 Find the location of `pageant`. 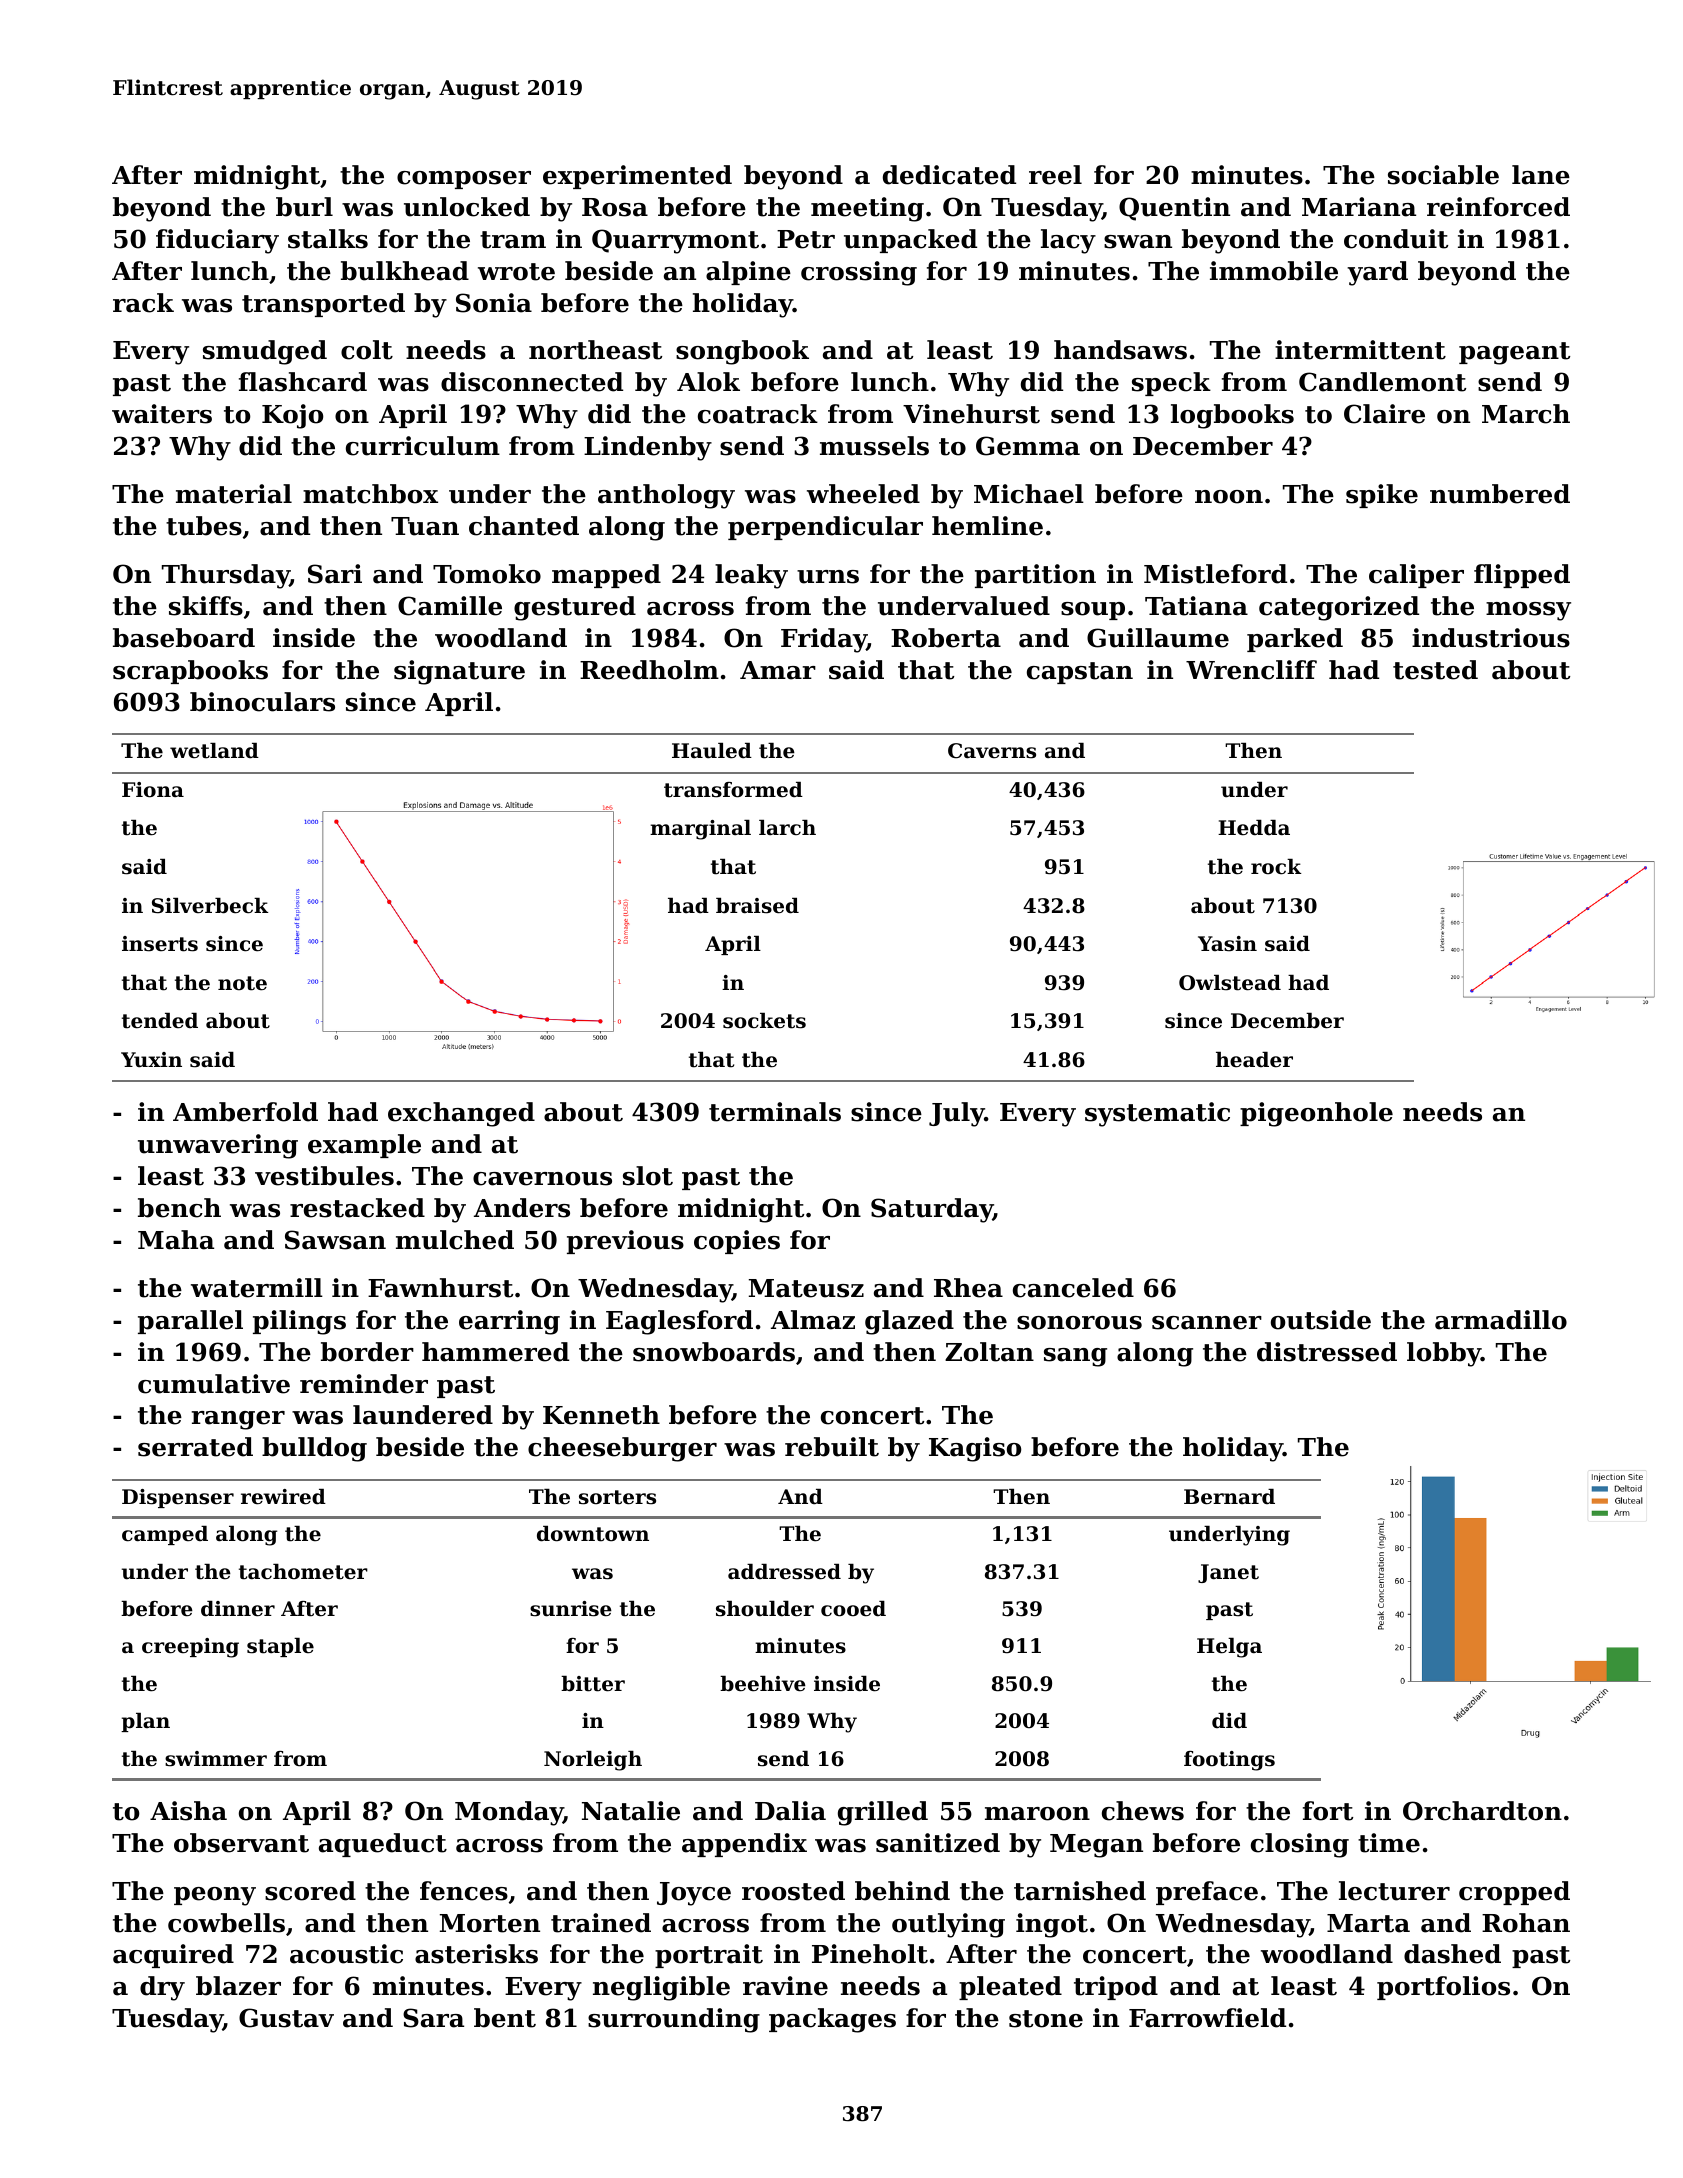

pageant is located at coordinates (1514, 353).
